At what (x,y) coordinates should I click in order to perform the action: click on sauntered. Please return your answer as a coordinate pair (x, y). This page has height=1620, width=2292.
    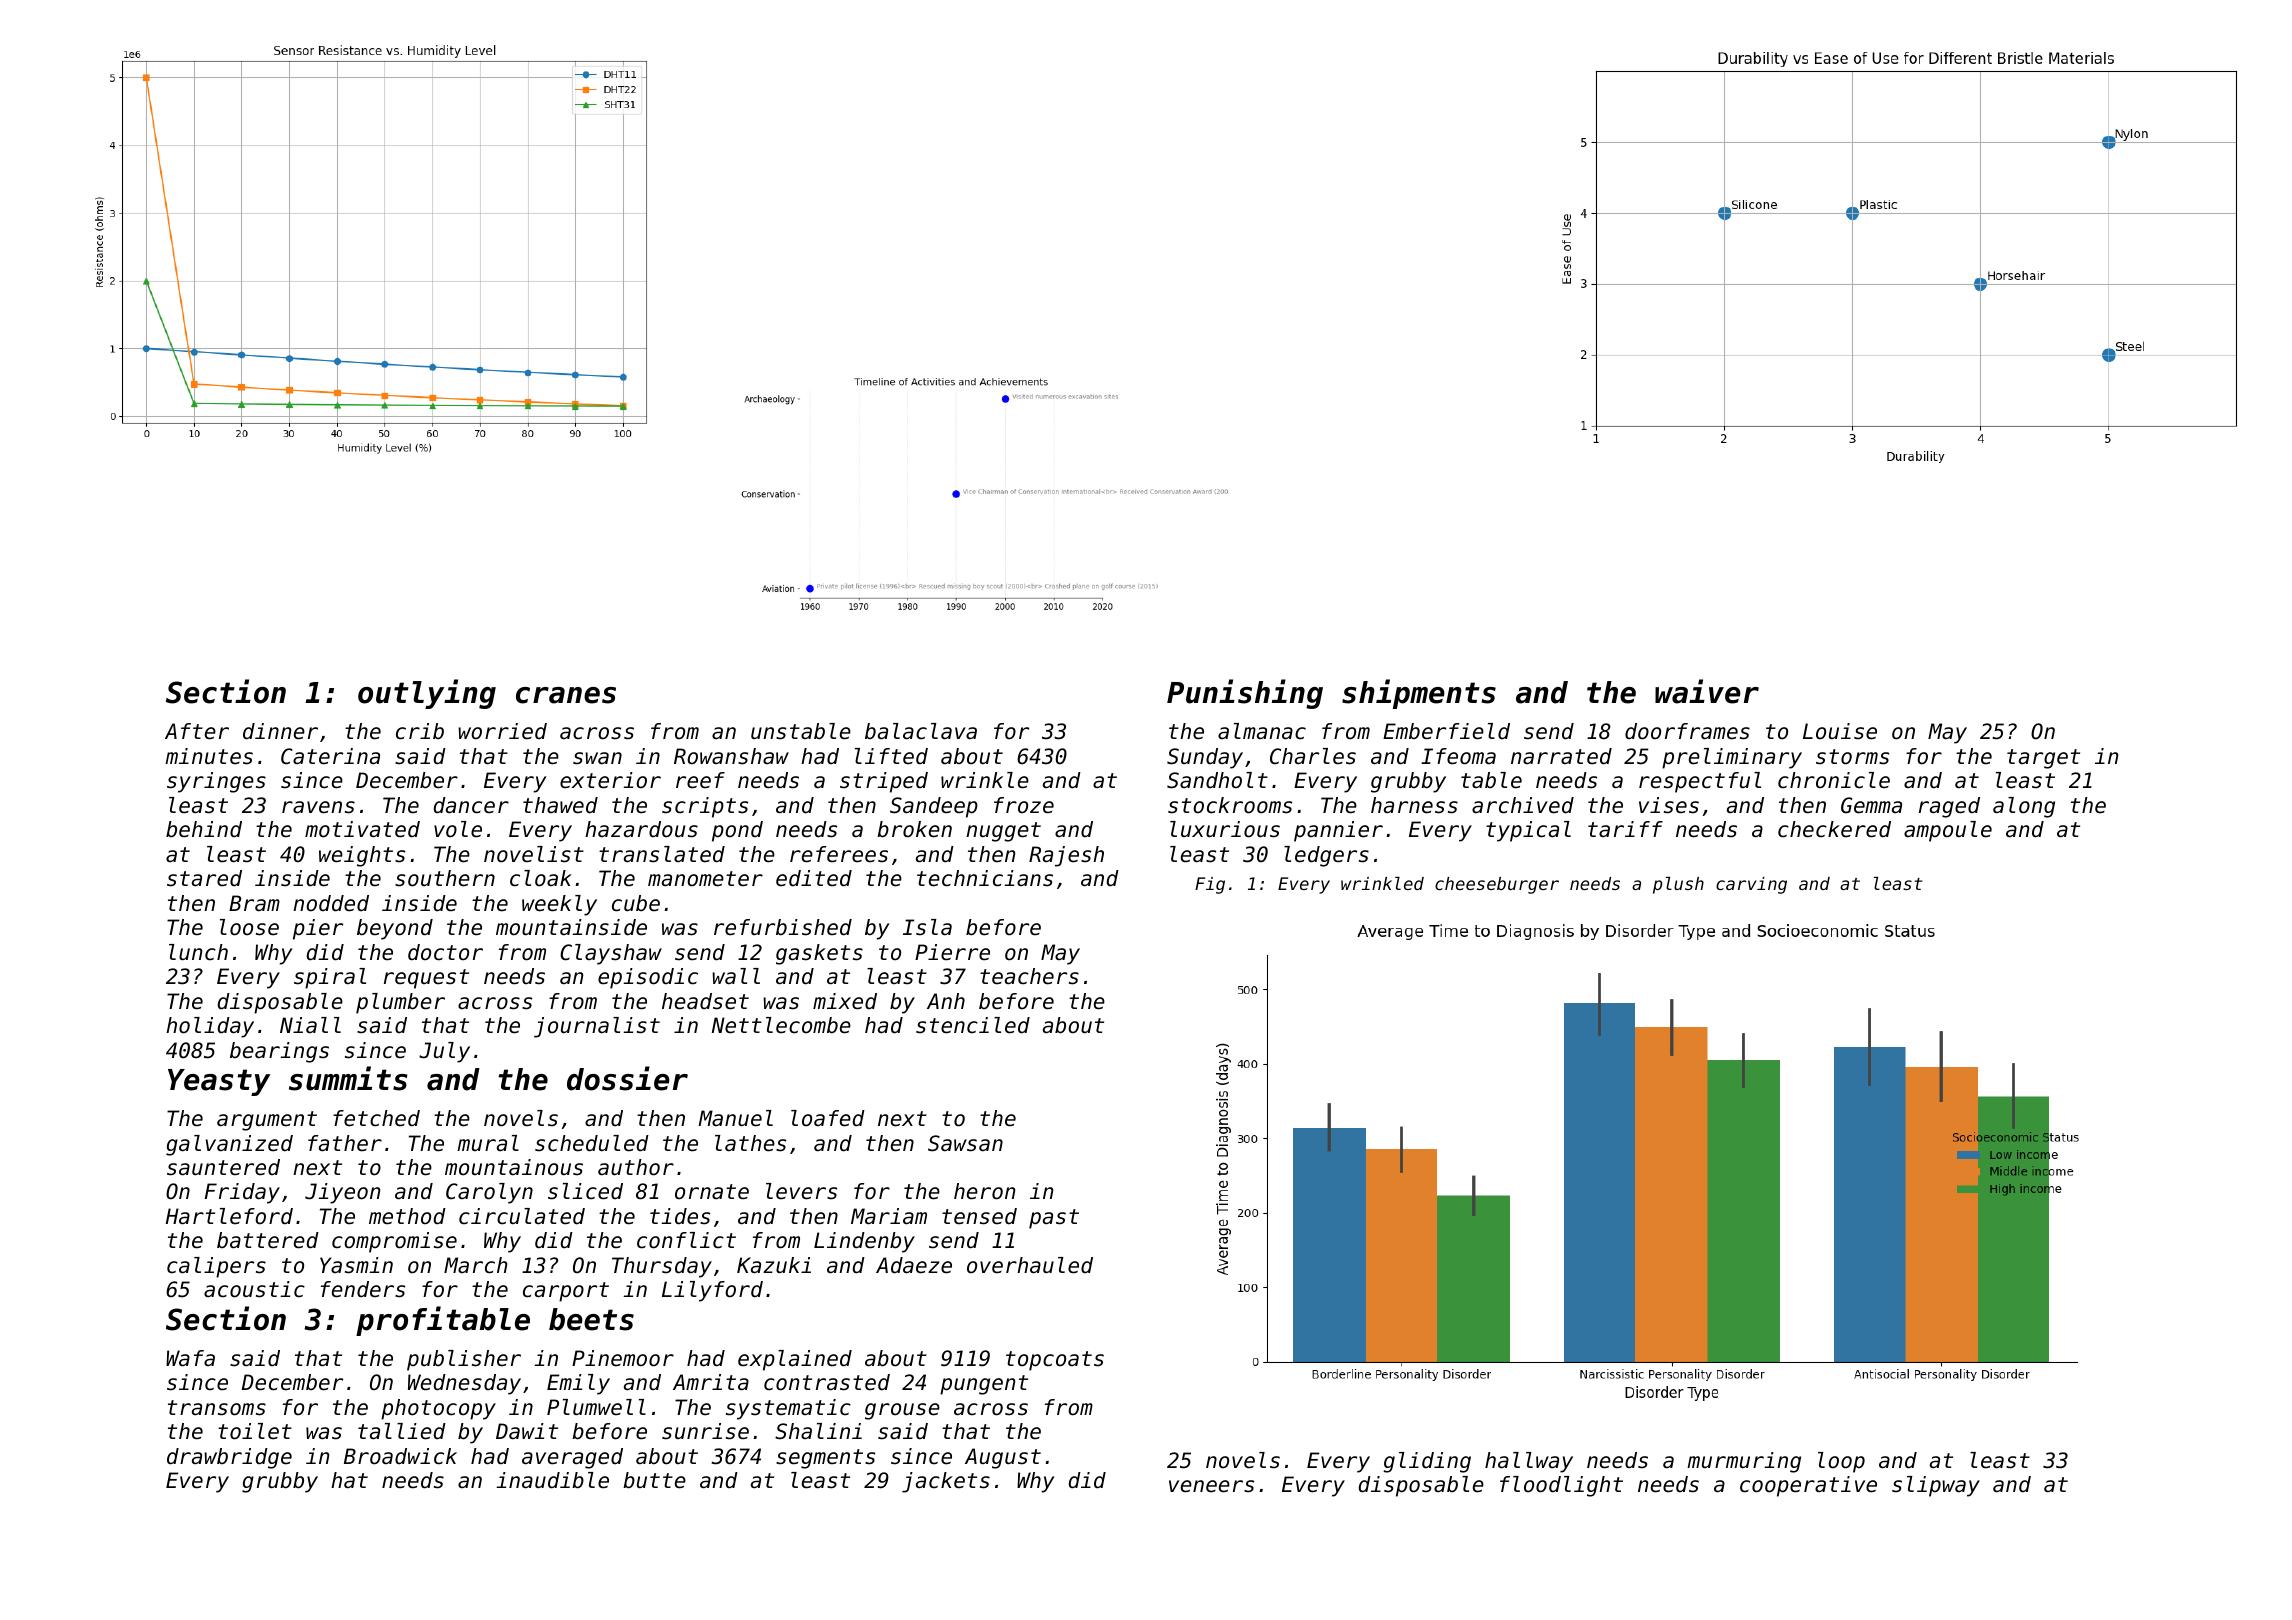
    Looking at the image, I should click on (223, 1167).
